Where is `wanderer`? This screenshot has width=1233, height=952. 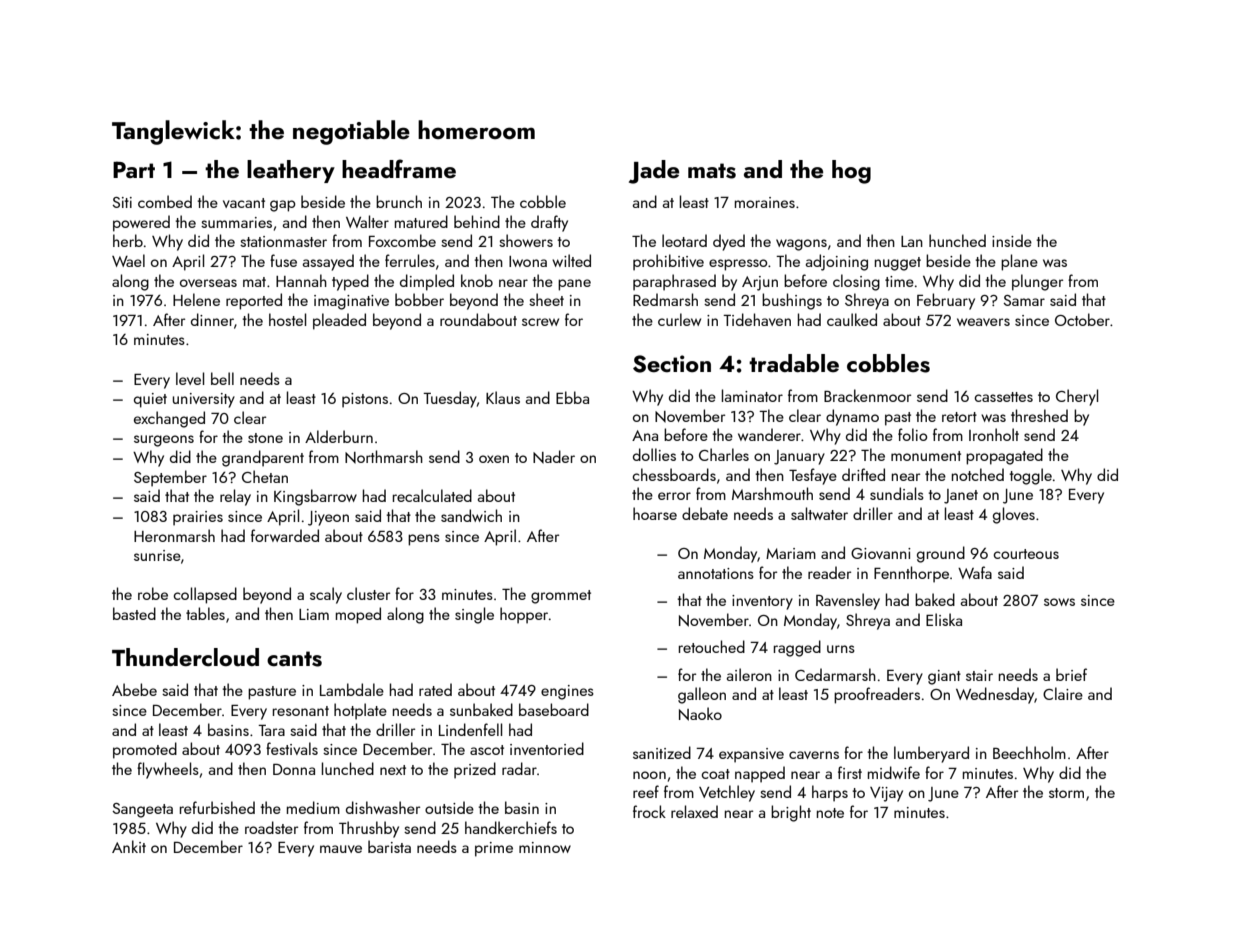
wanderer is located at coordinates (769, 434).
